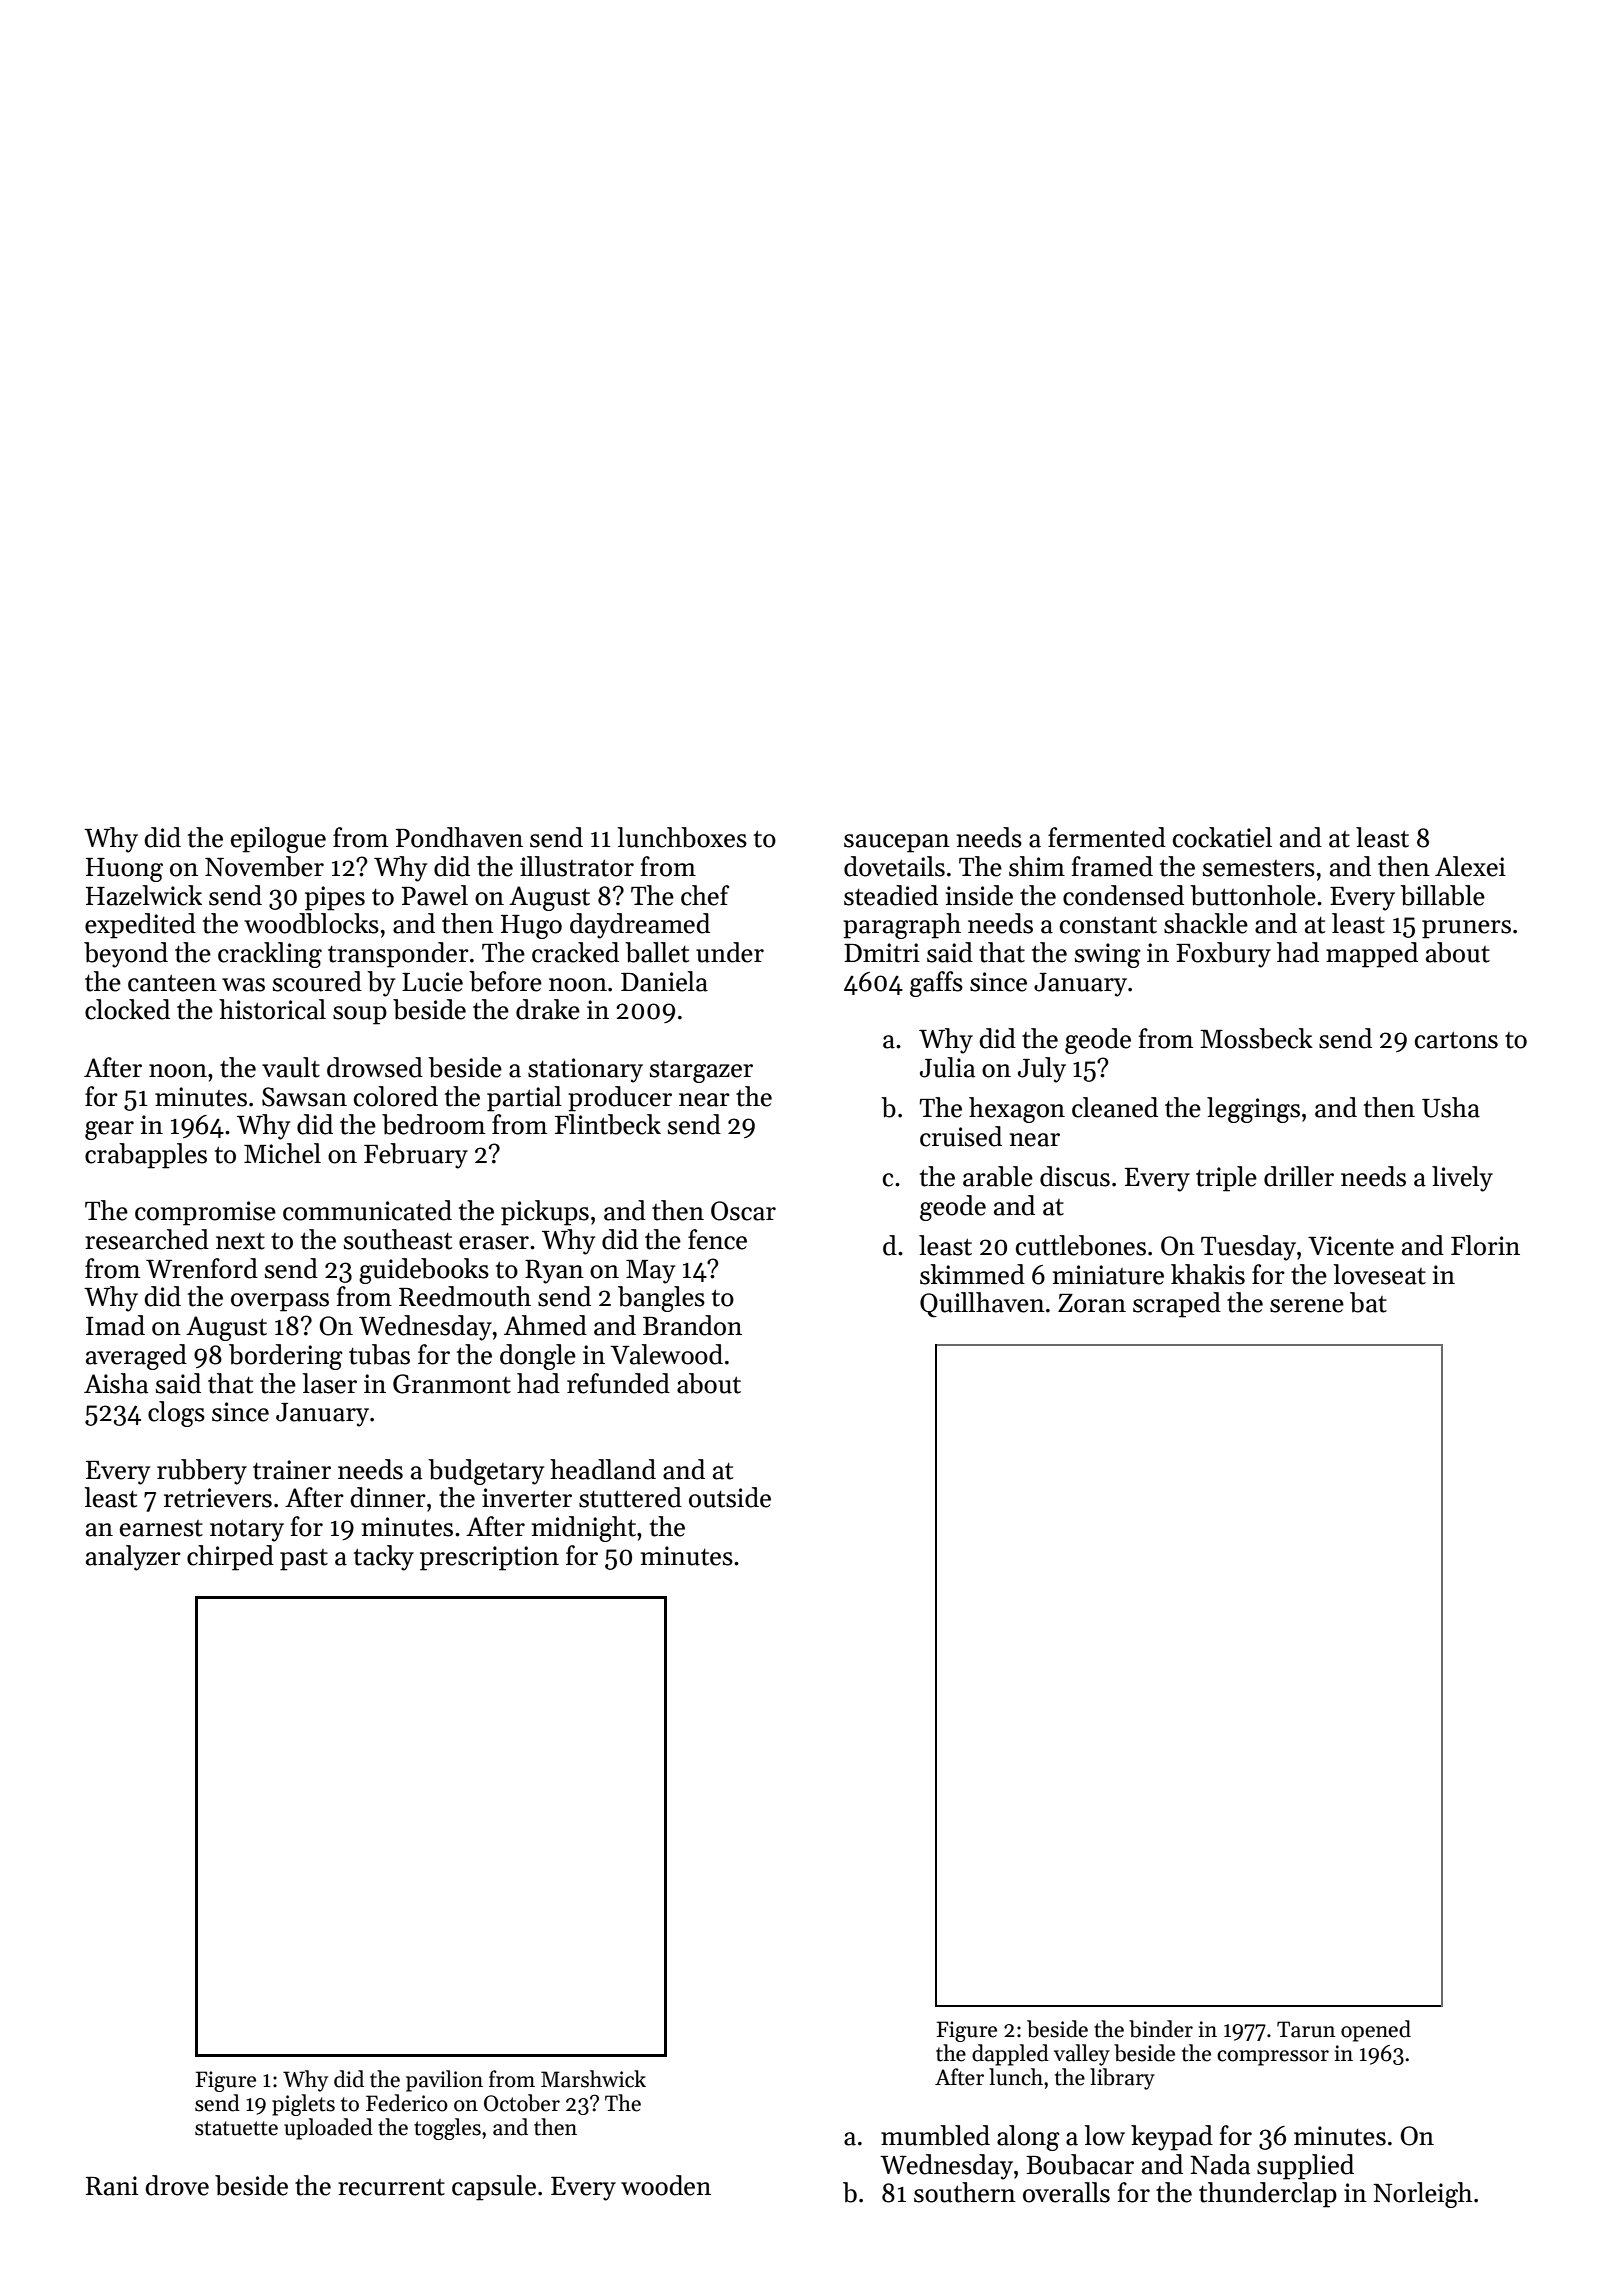  I want to click on soup, so click(360, 1015).
